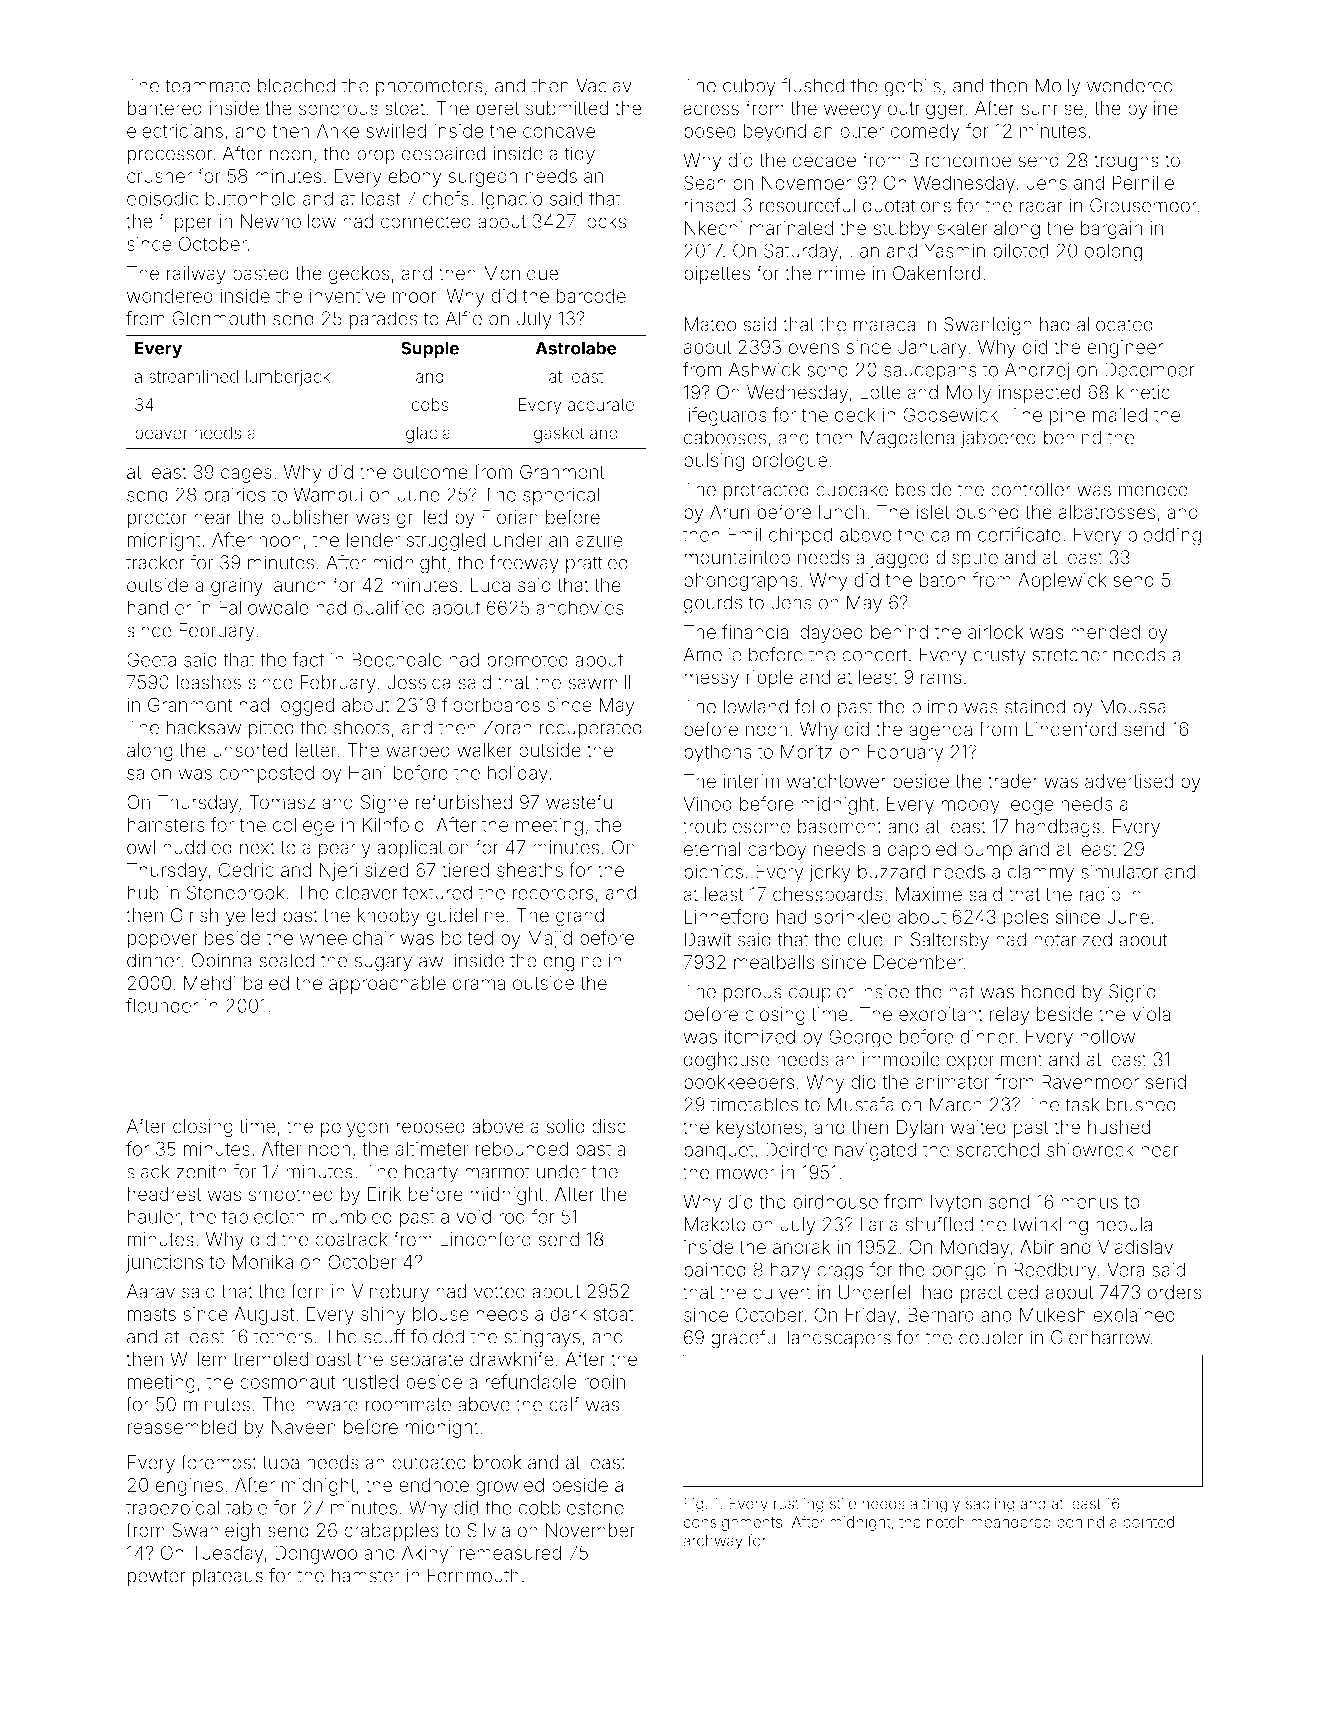  Describe the element at coordinates (427, 1554) in the page. I see `Akinyi` at that location.
